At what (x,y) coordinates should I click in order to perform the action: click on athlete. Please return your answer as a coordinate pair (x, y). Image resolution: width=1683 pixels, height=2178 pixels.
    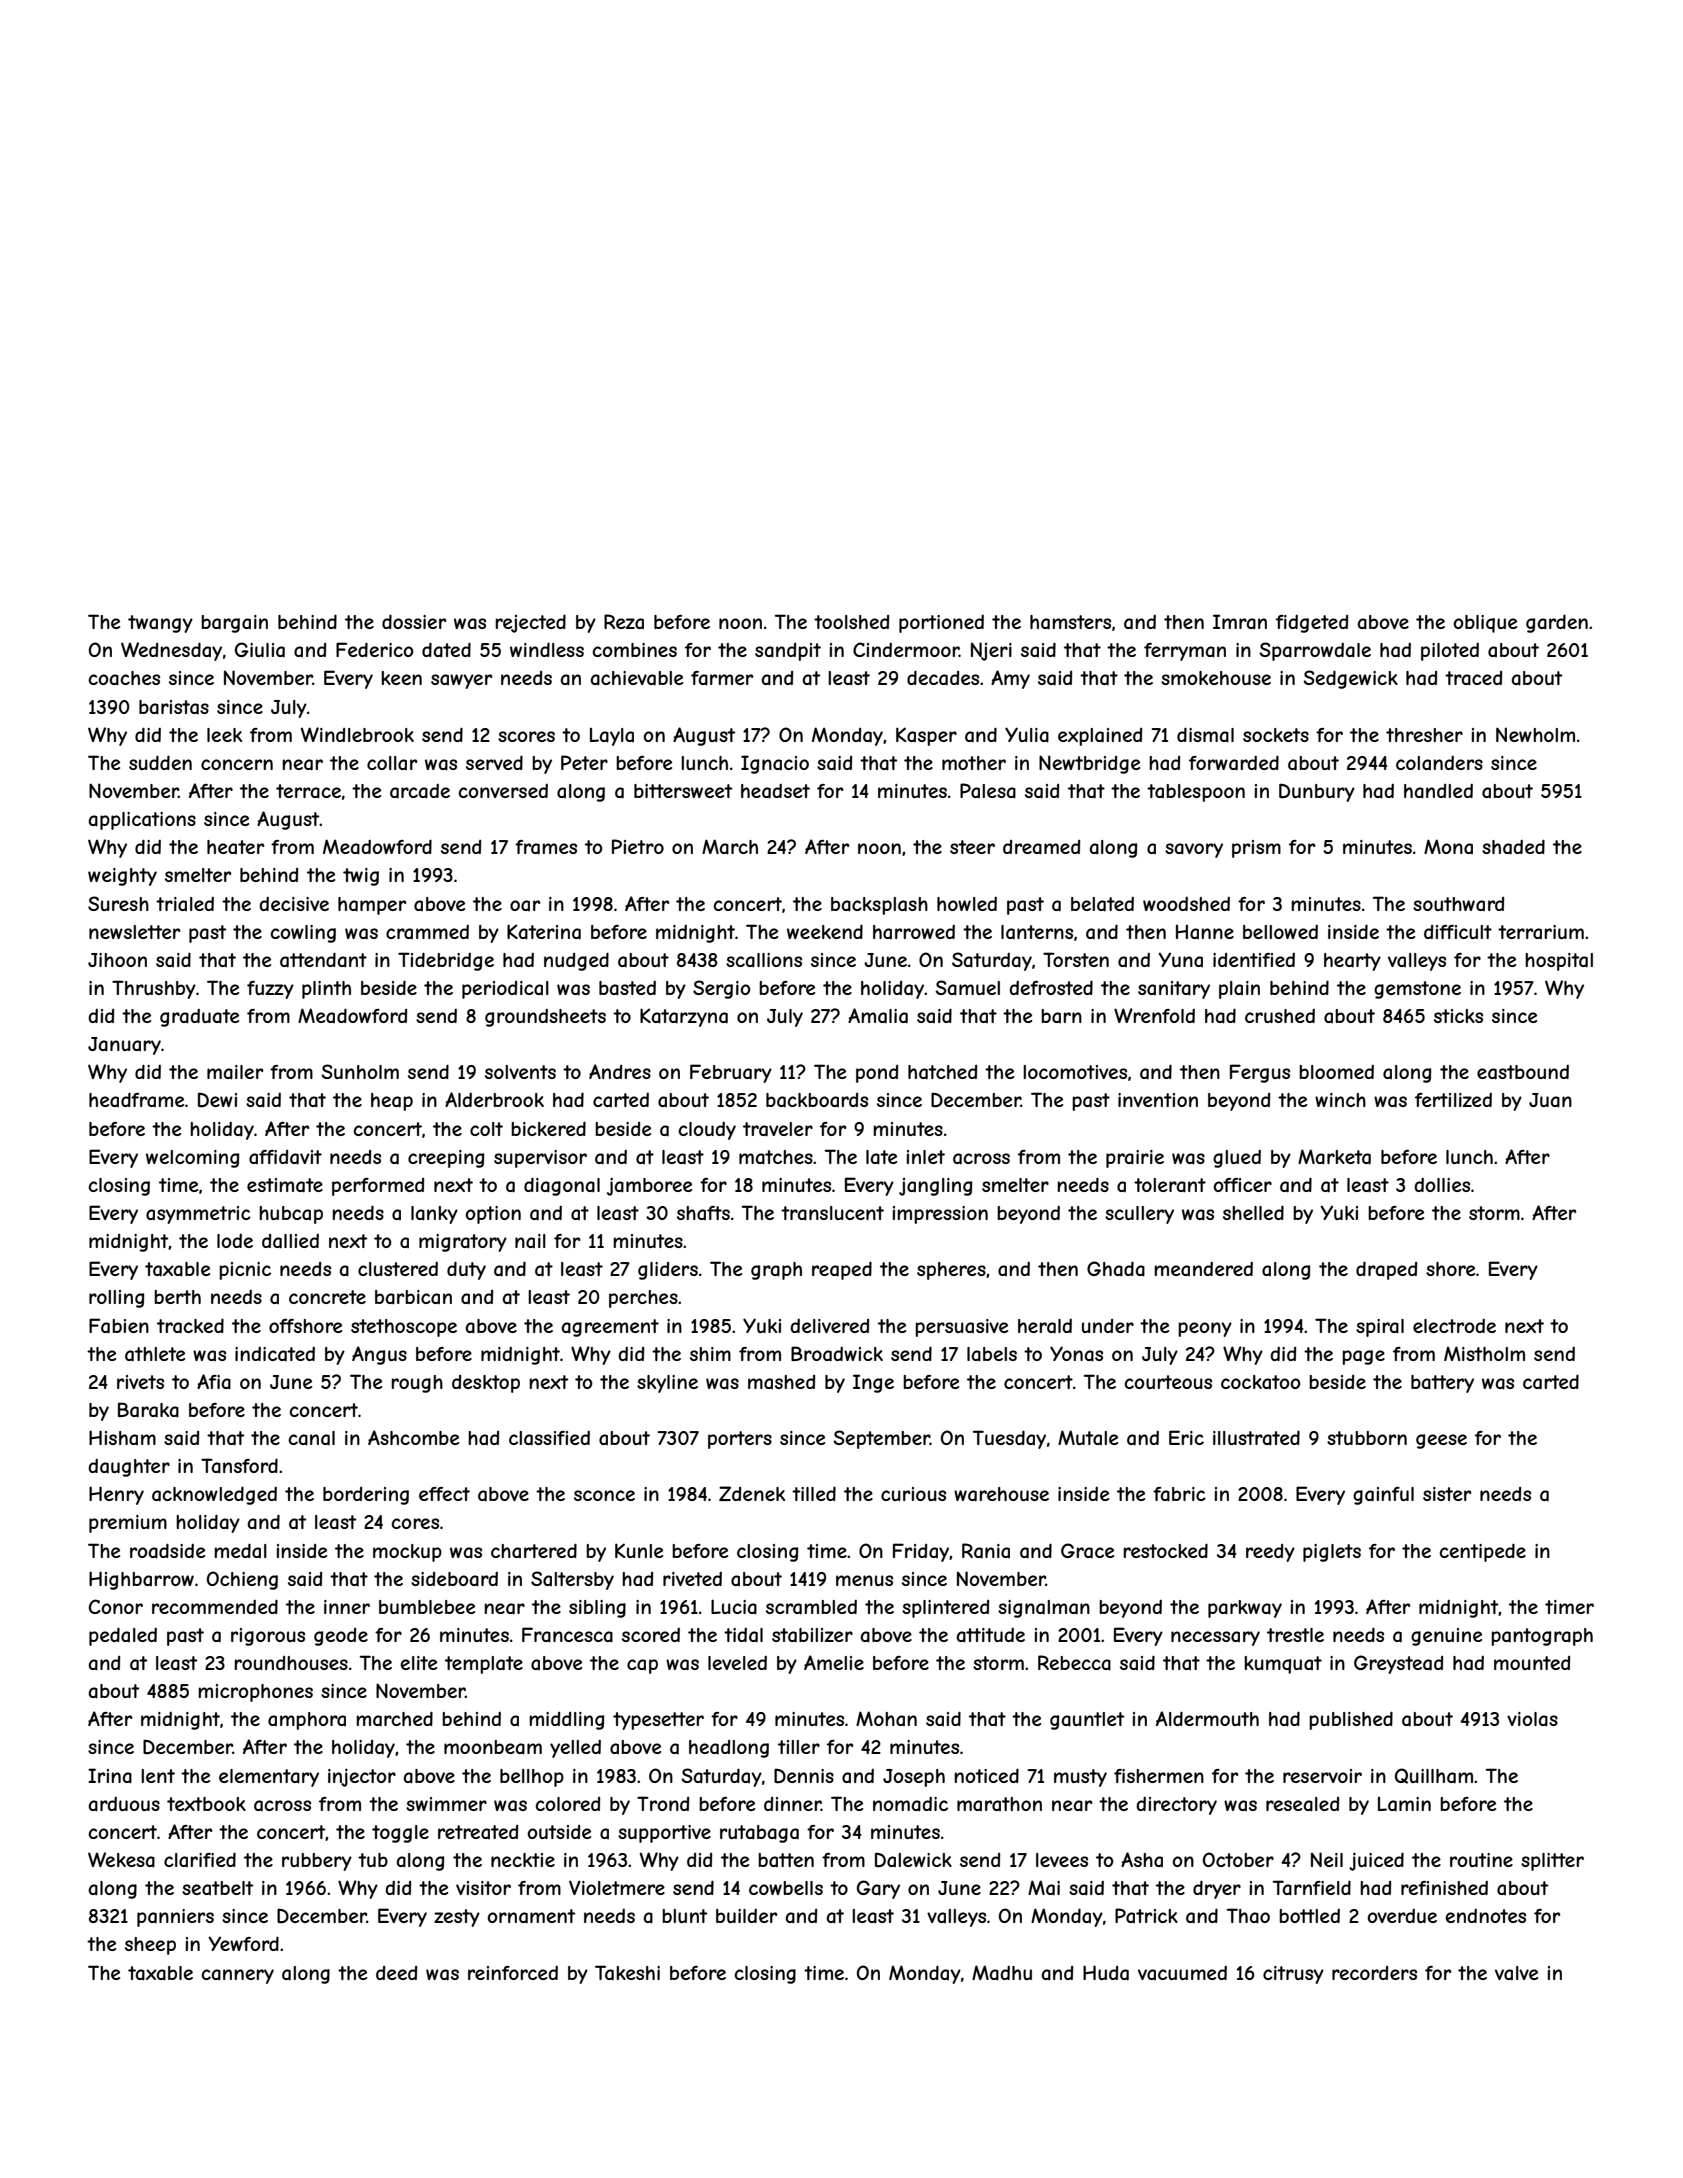
    Looking at the image, I should click on (155, 1354).
